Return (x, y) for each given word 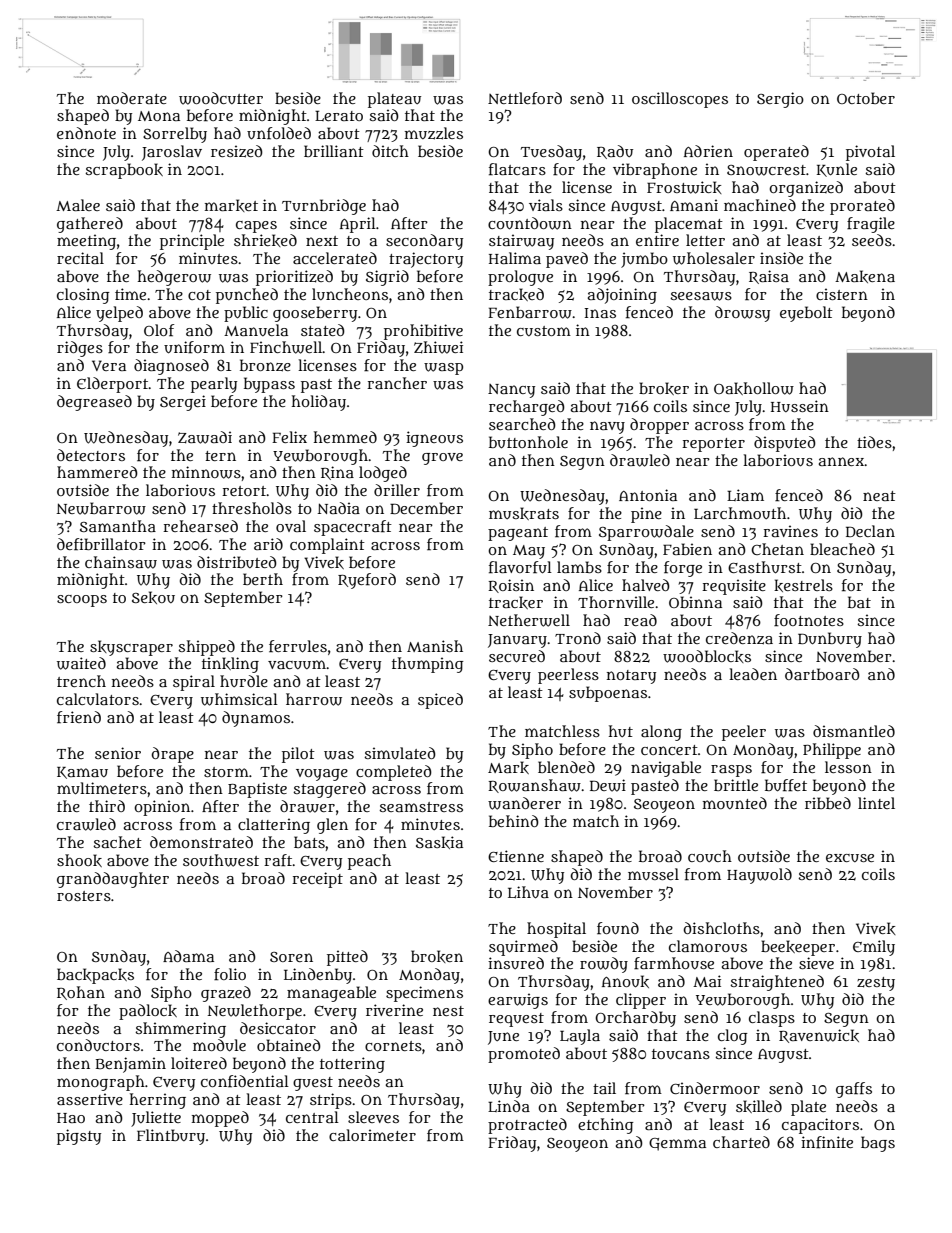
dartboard (822, 674)
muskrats (524, 513)
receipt (317, 880)
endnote (86, 133)
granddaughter (113, 880)
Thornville (616, 602)
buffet (786, 785)
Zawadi (205, 437)
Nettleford (525, 98)
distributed (237, 562)
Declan (870, 531)
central (312, 1117)
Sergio (780, 100)
